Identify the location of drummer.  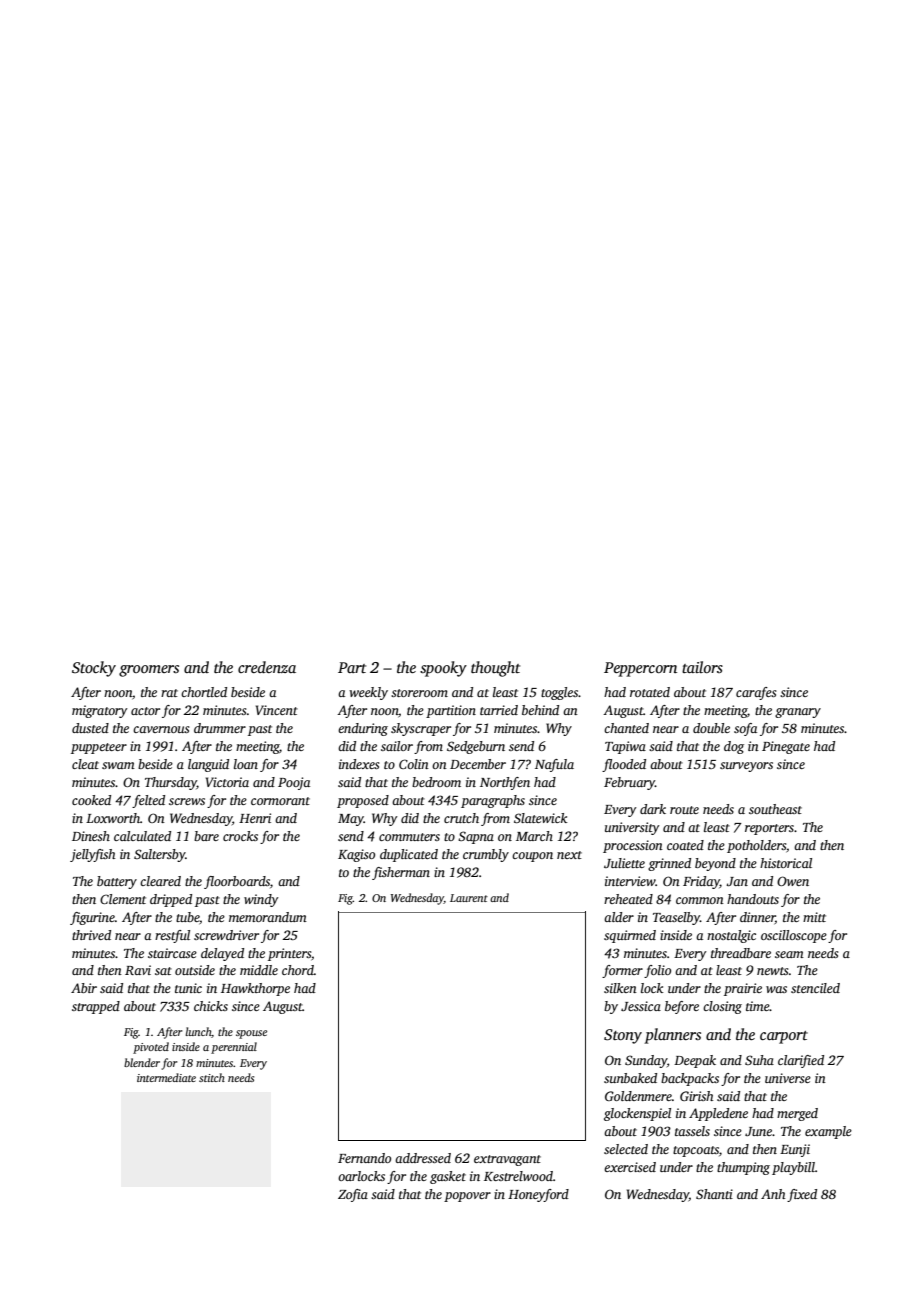
(220, 728).
